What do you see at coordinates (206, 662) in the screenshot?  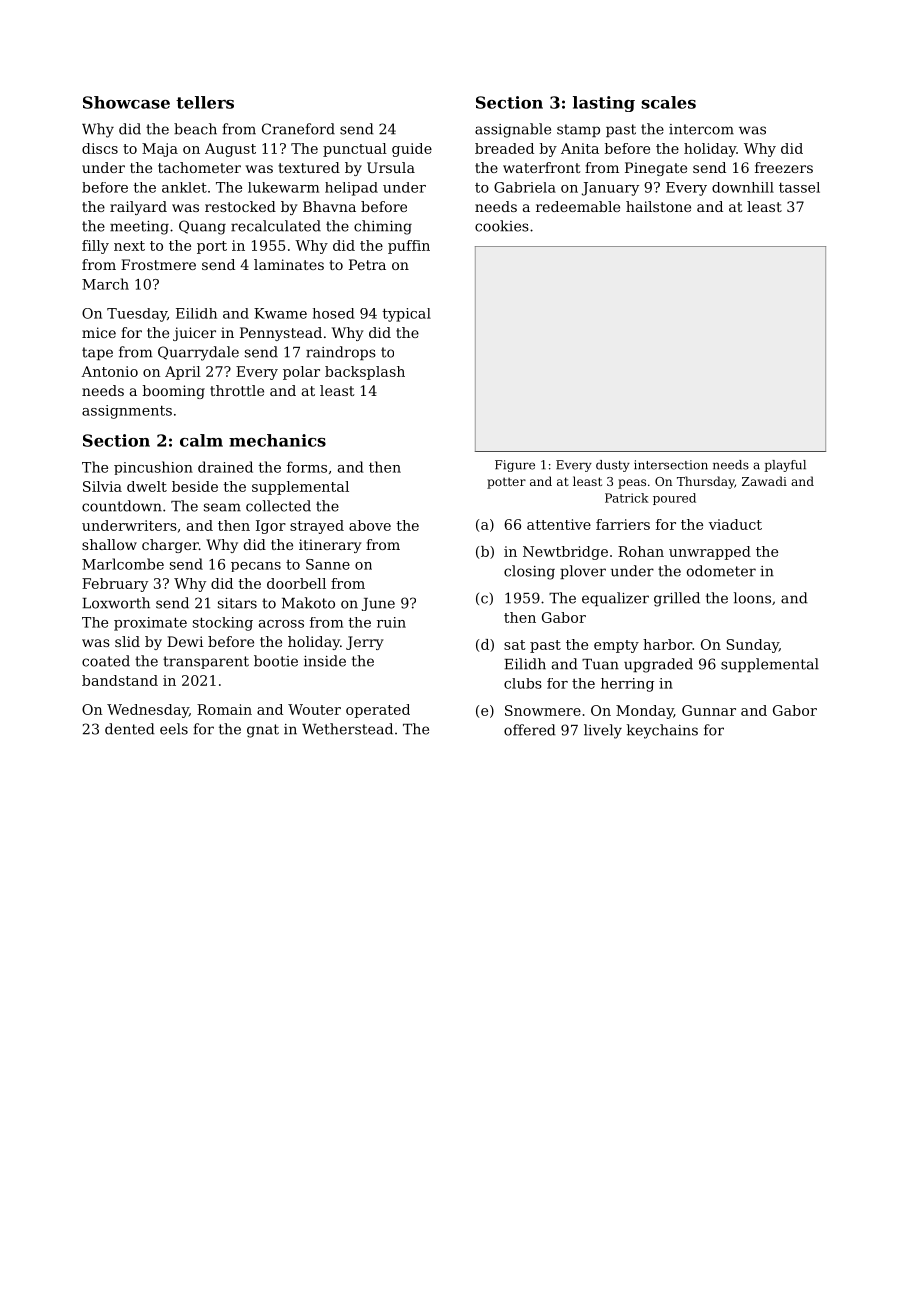 I see `transparent` at bounding box center [206, 662].
